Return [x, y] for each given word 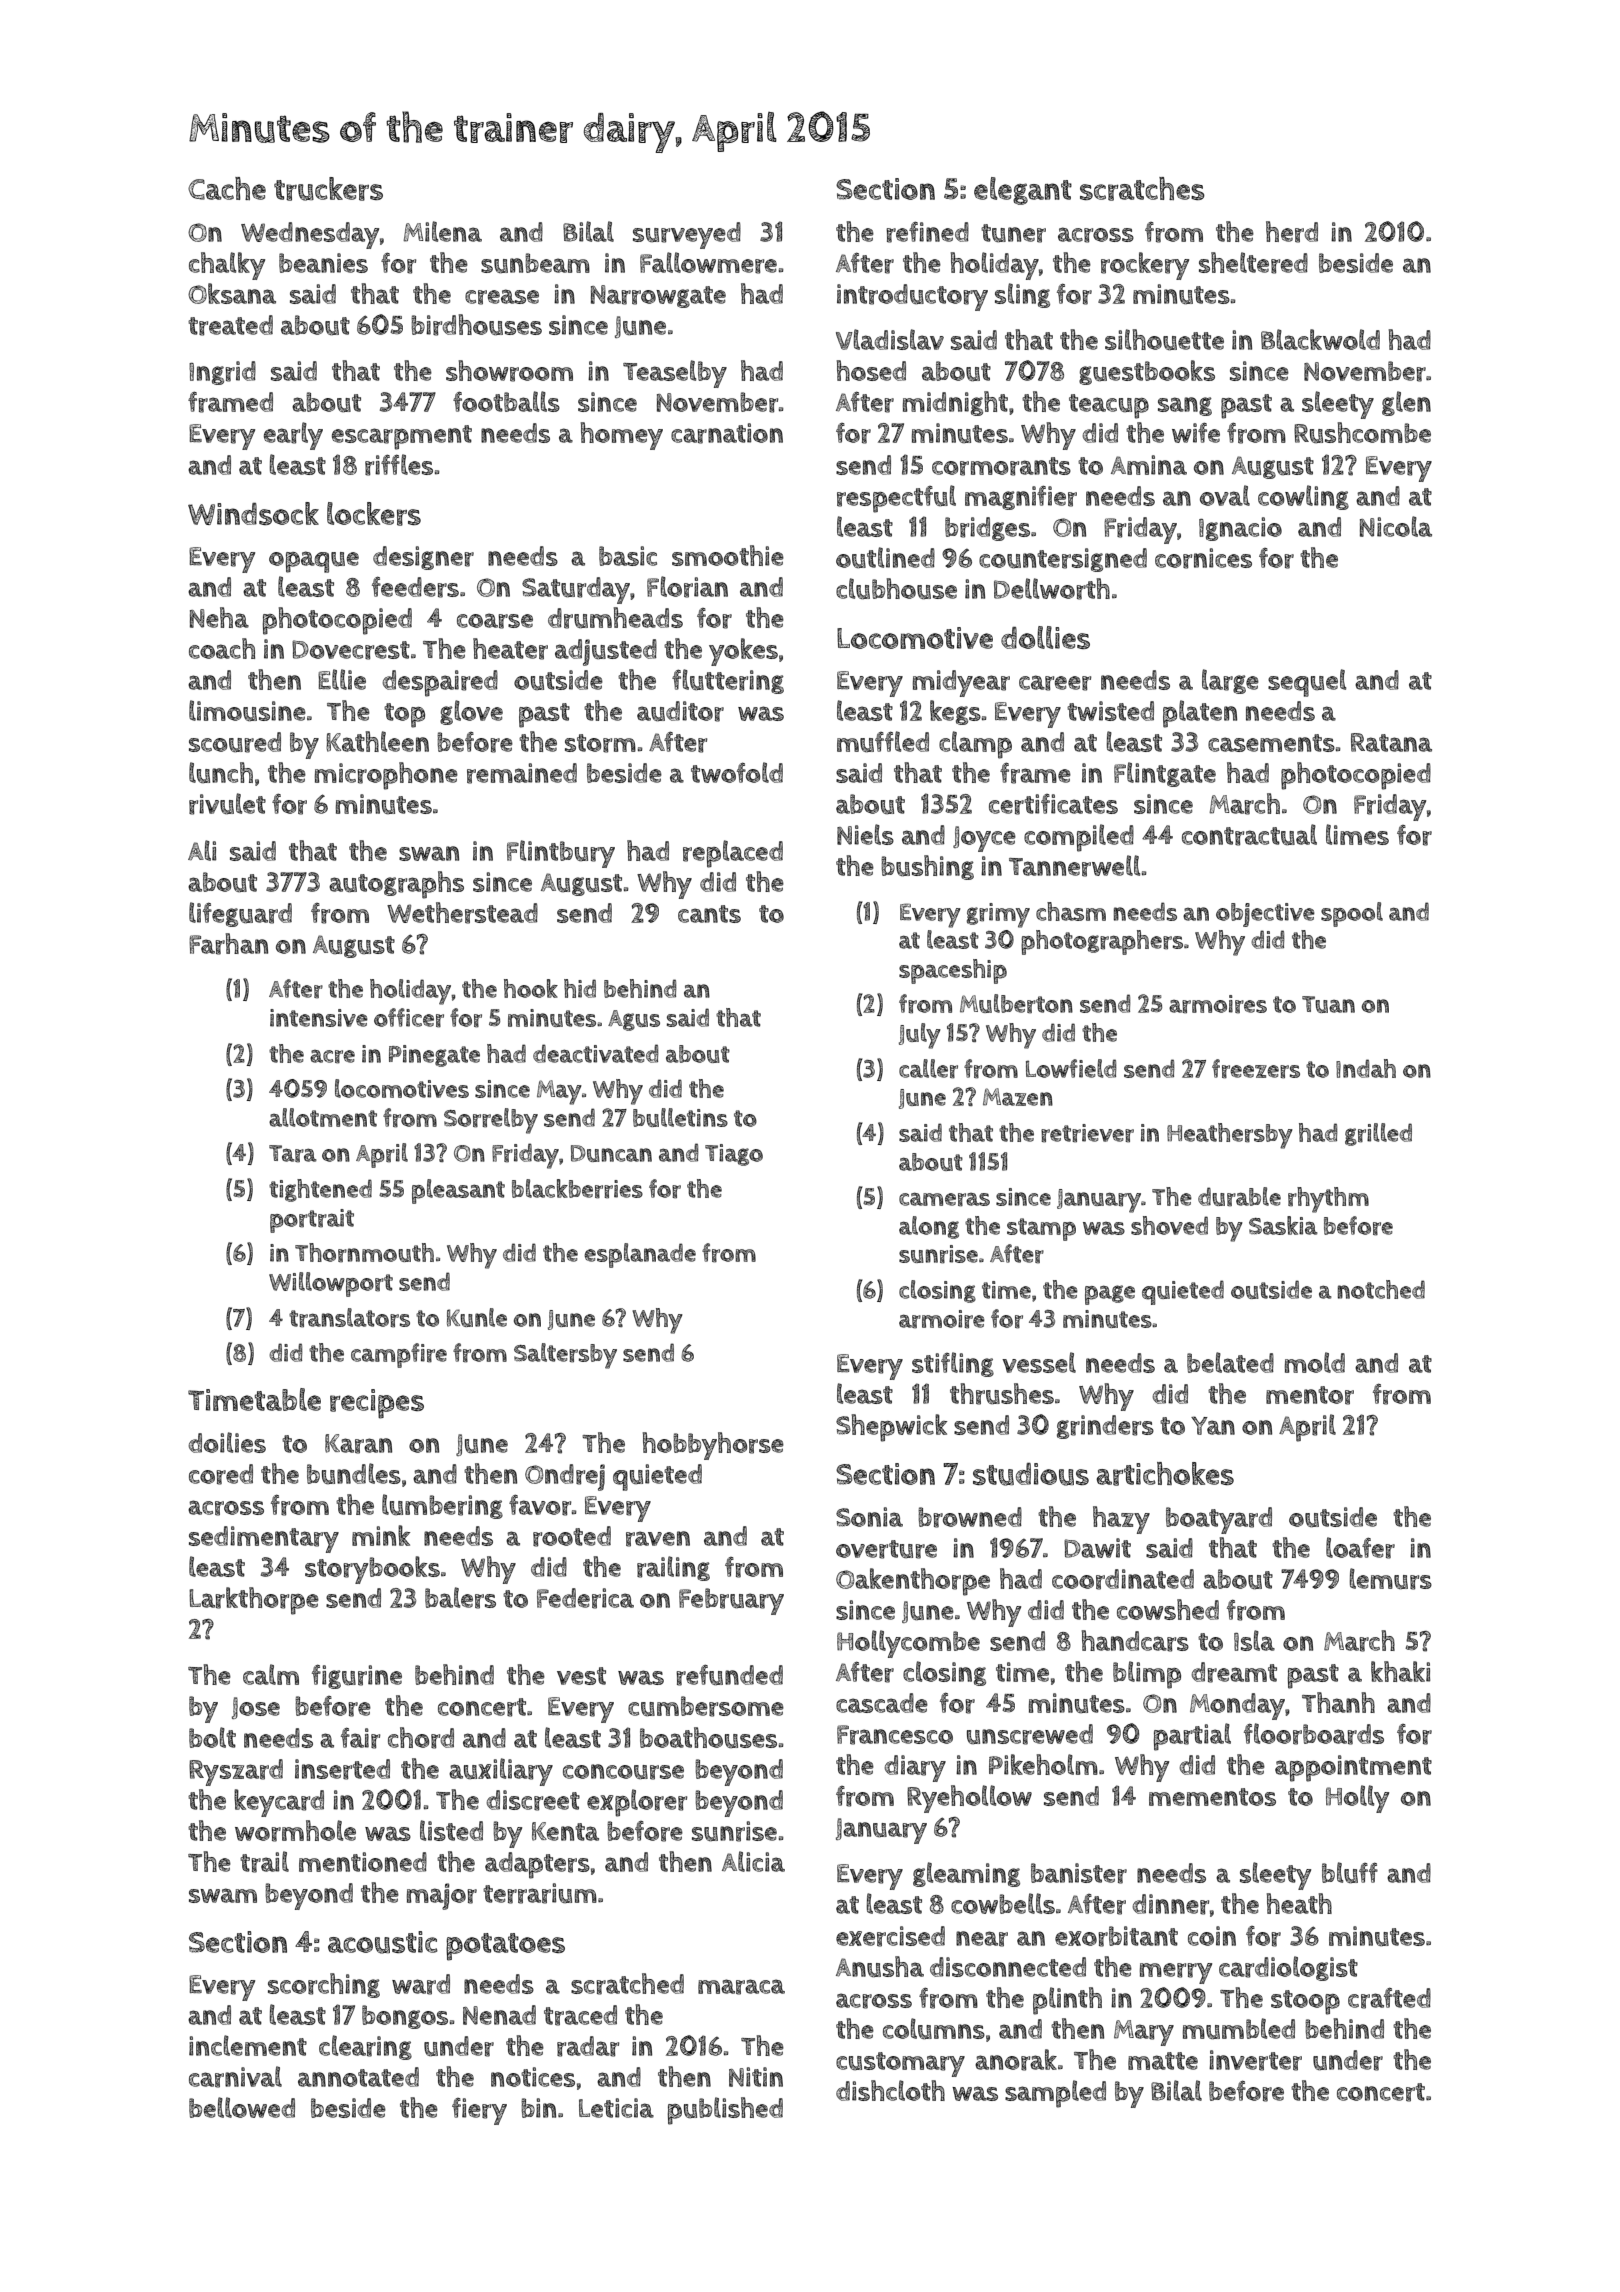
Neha [219, 617]
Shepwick [891, 1428]
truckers [328, 189]
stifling [953, 1364]
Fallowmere [708, 263]
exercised [890, 1936]
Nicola [1396, 526]
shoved [1169, 1225]
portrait [312, 1221]
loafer [1360, 1548]
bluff [1350, 1872]
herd [1292, 232]
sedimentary [264, 1539]
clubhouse [896, 588]
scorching [324, 1985]
